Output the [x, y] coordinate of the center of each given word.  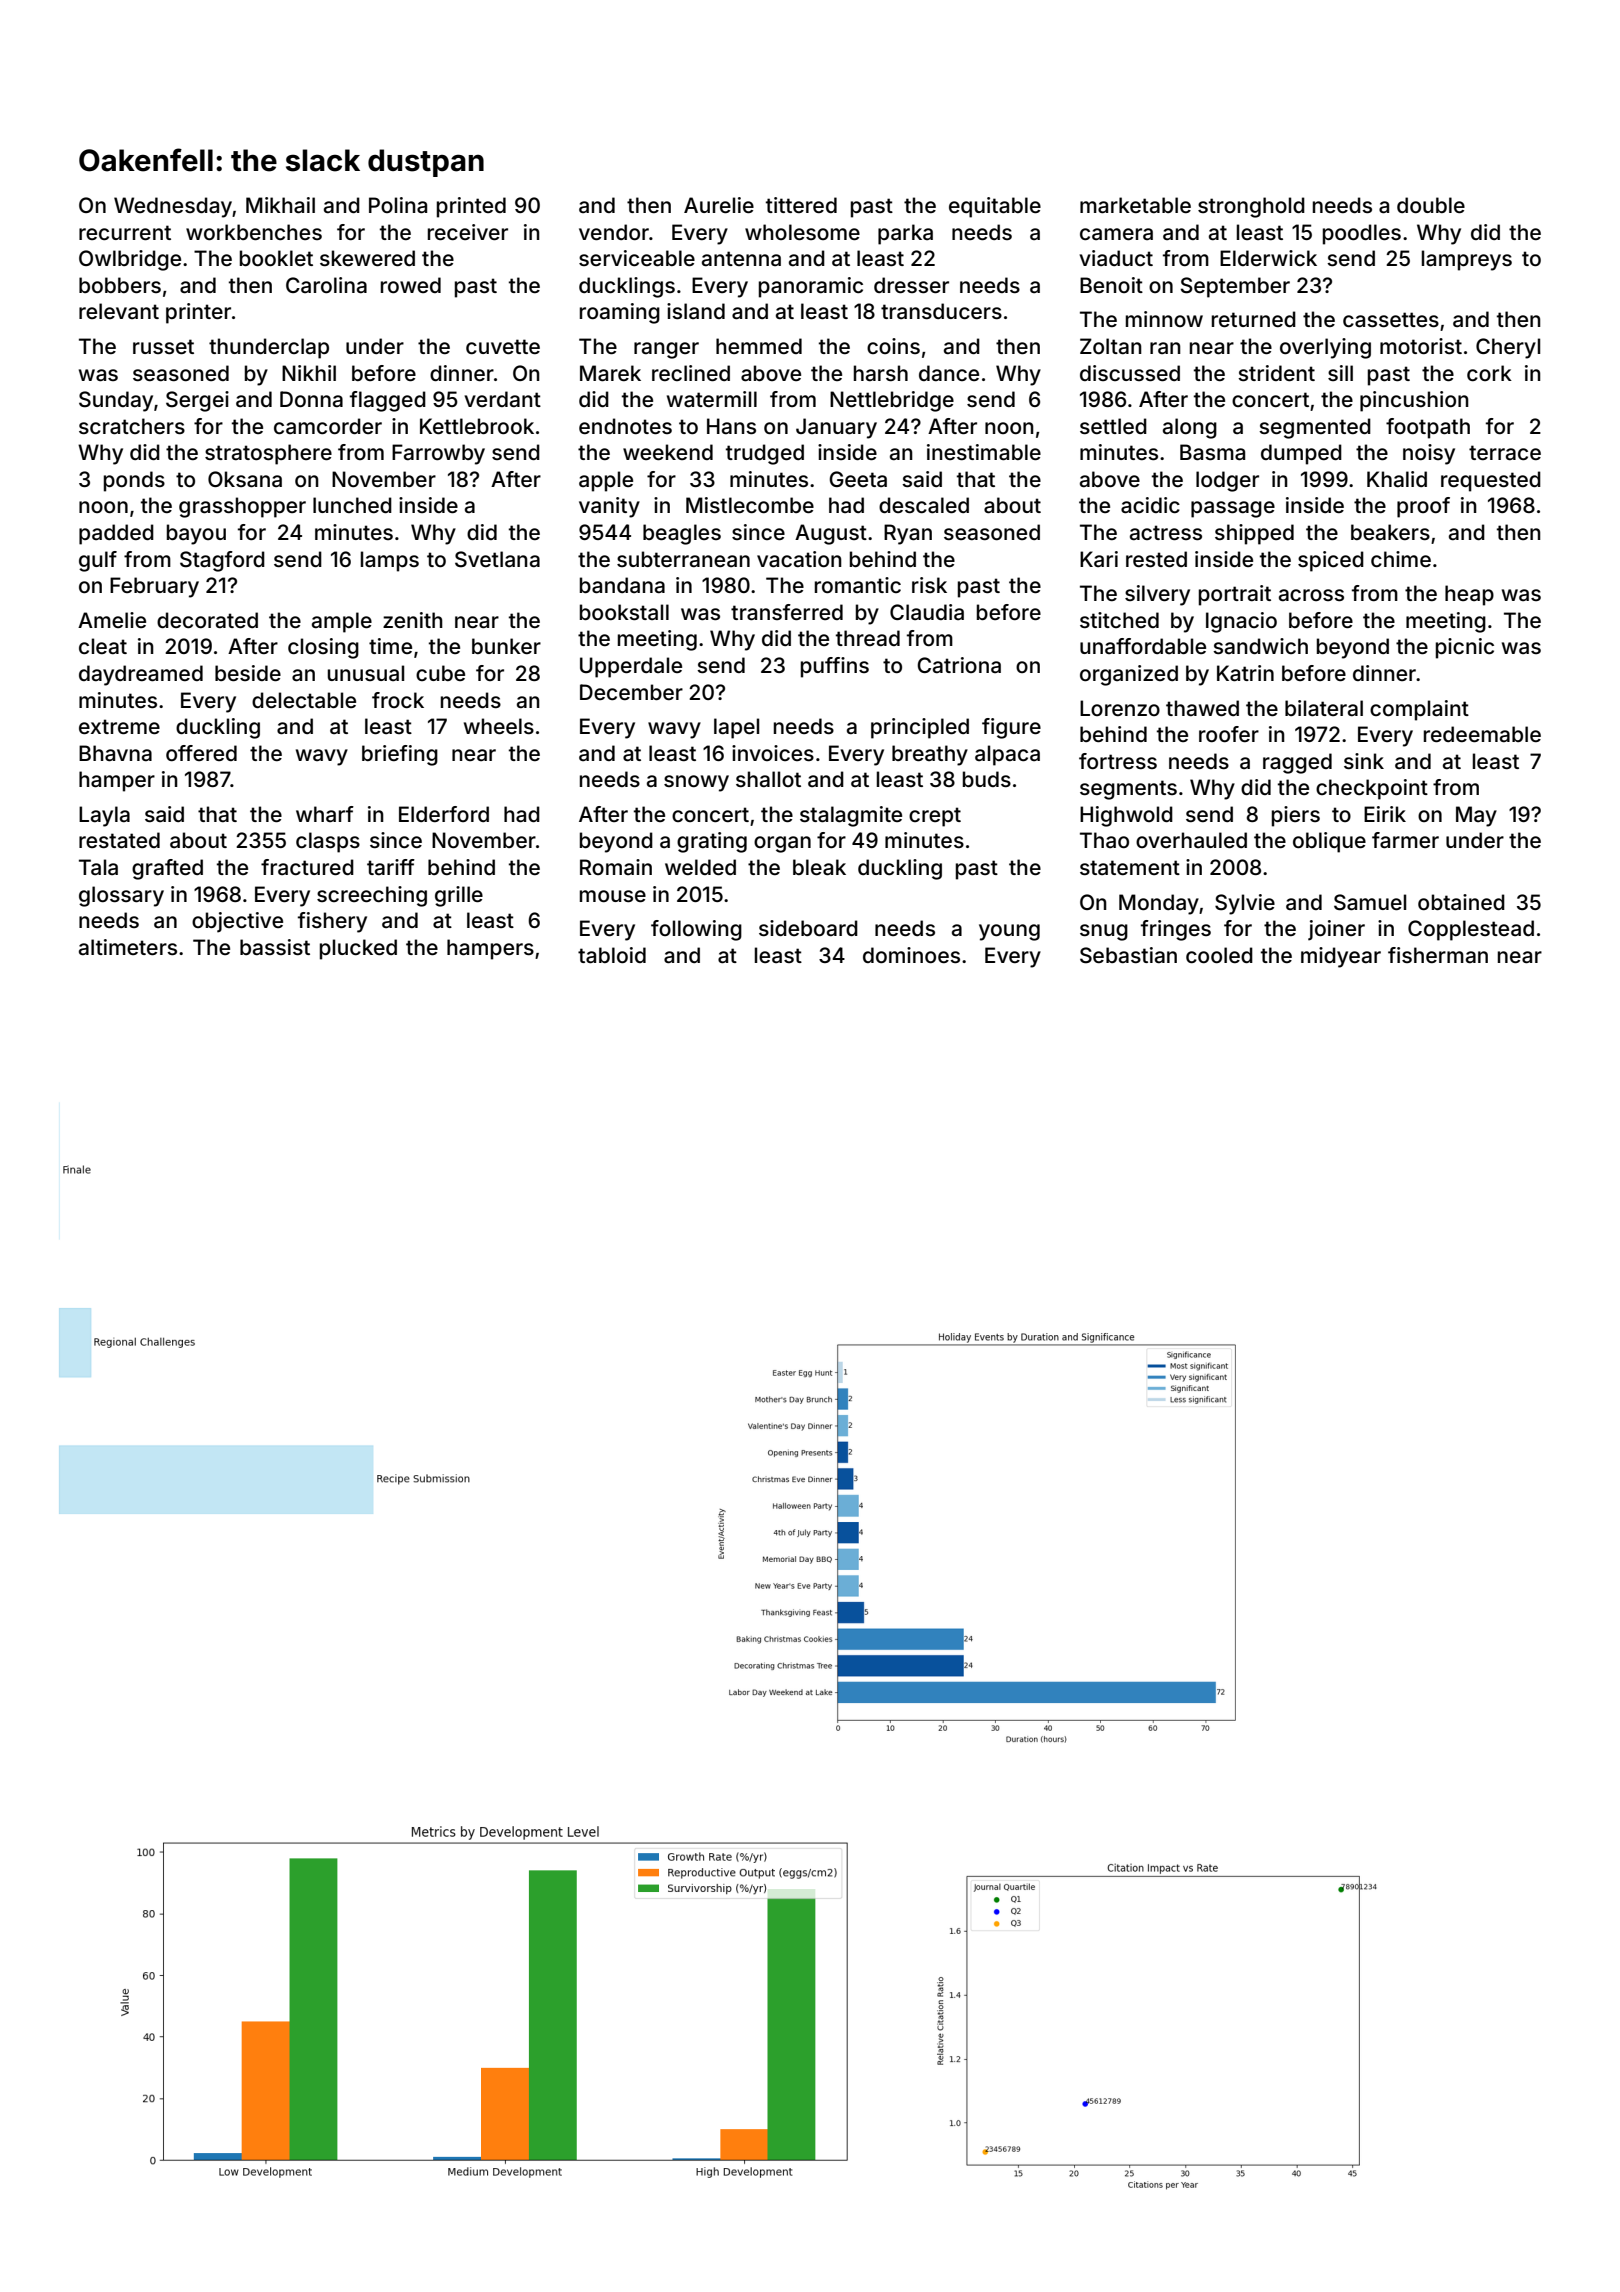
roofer [1229, 734]
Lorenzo [1120, 708]
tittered [801, 205]
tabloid [612, 955]
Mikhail [280, 205]
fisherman [1438, 955]
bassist [275, 947]
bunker [506, 646]
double [1431, 205]
